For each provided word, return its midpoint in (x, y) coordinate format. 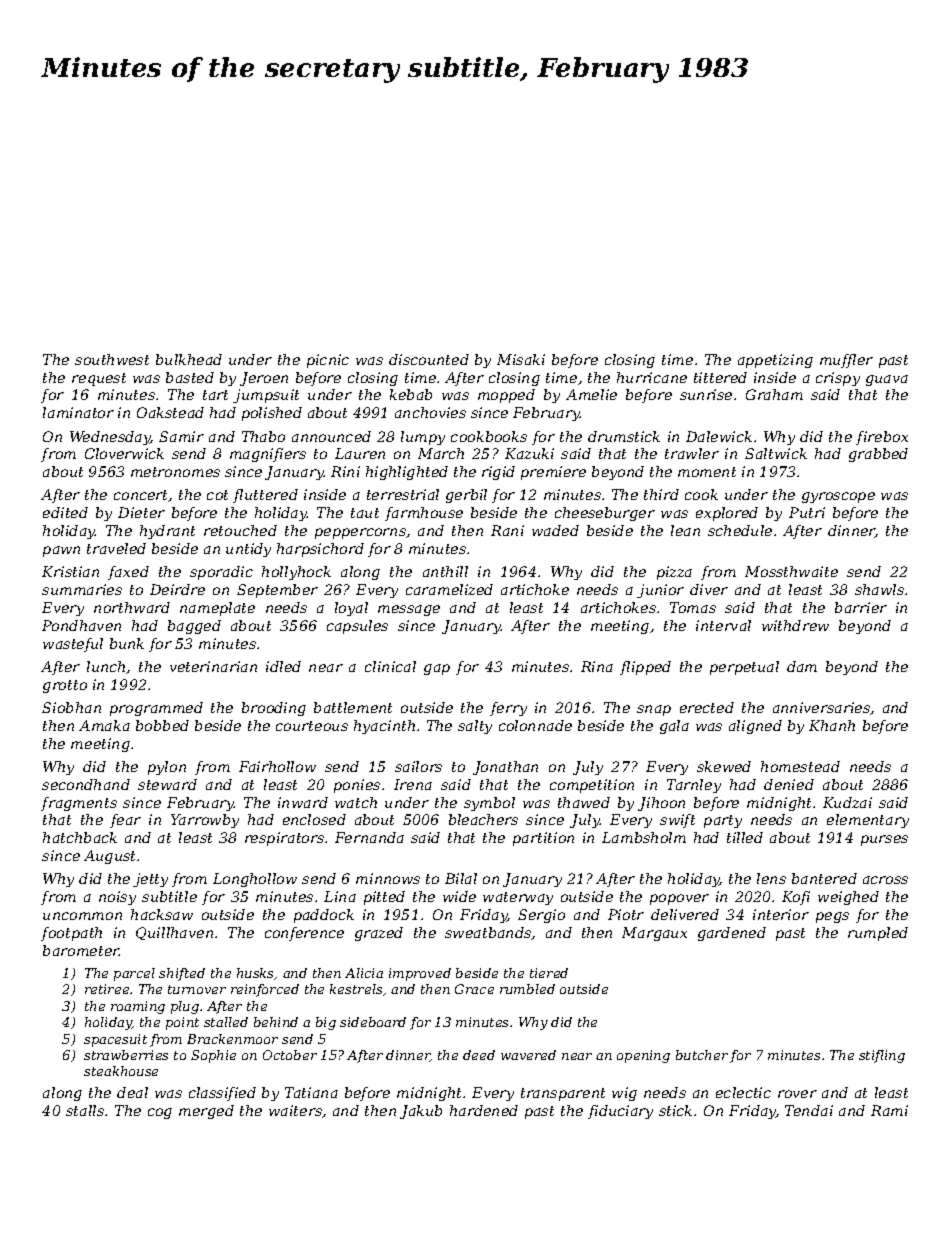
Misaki (521, 359)
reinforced (265, 990)
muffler (846, 361)
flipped (645, 668)
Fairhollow (277, 766)
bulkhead (189, 359)
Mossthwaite (791, 571)
